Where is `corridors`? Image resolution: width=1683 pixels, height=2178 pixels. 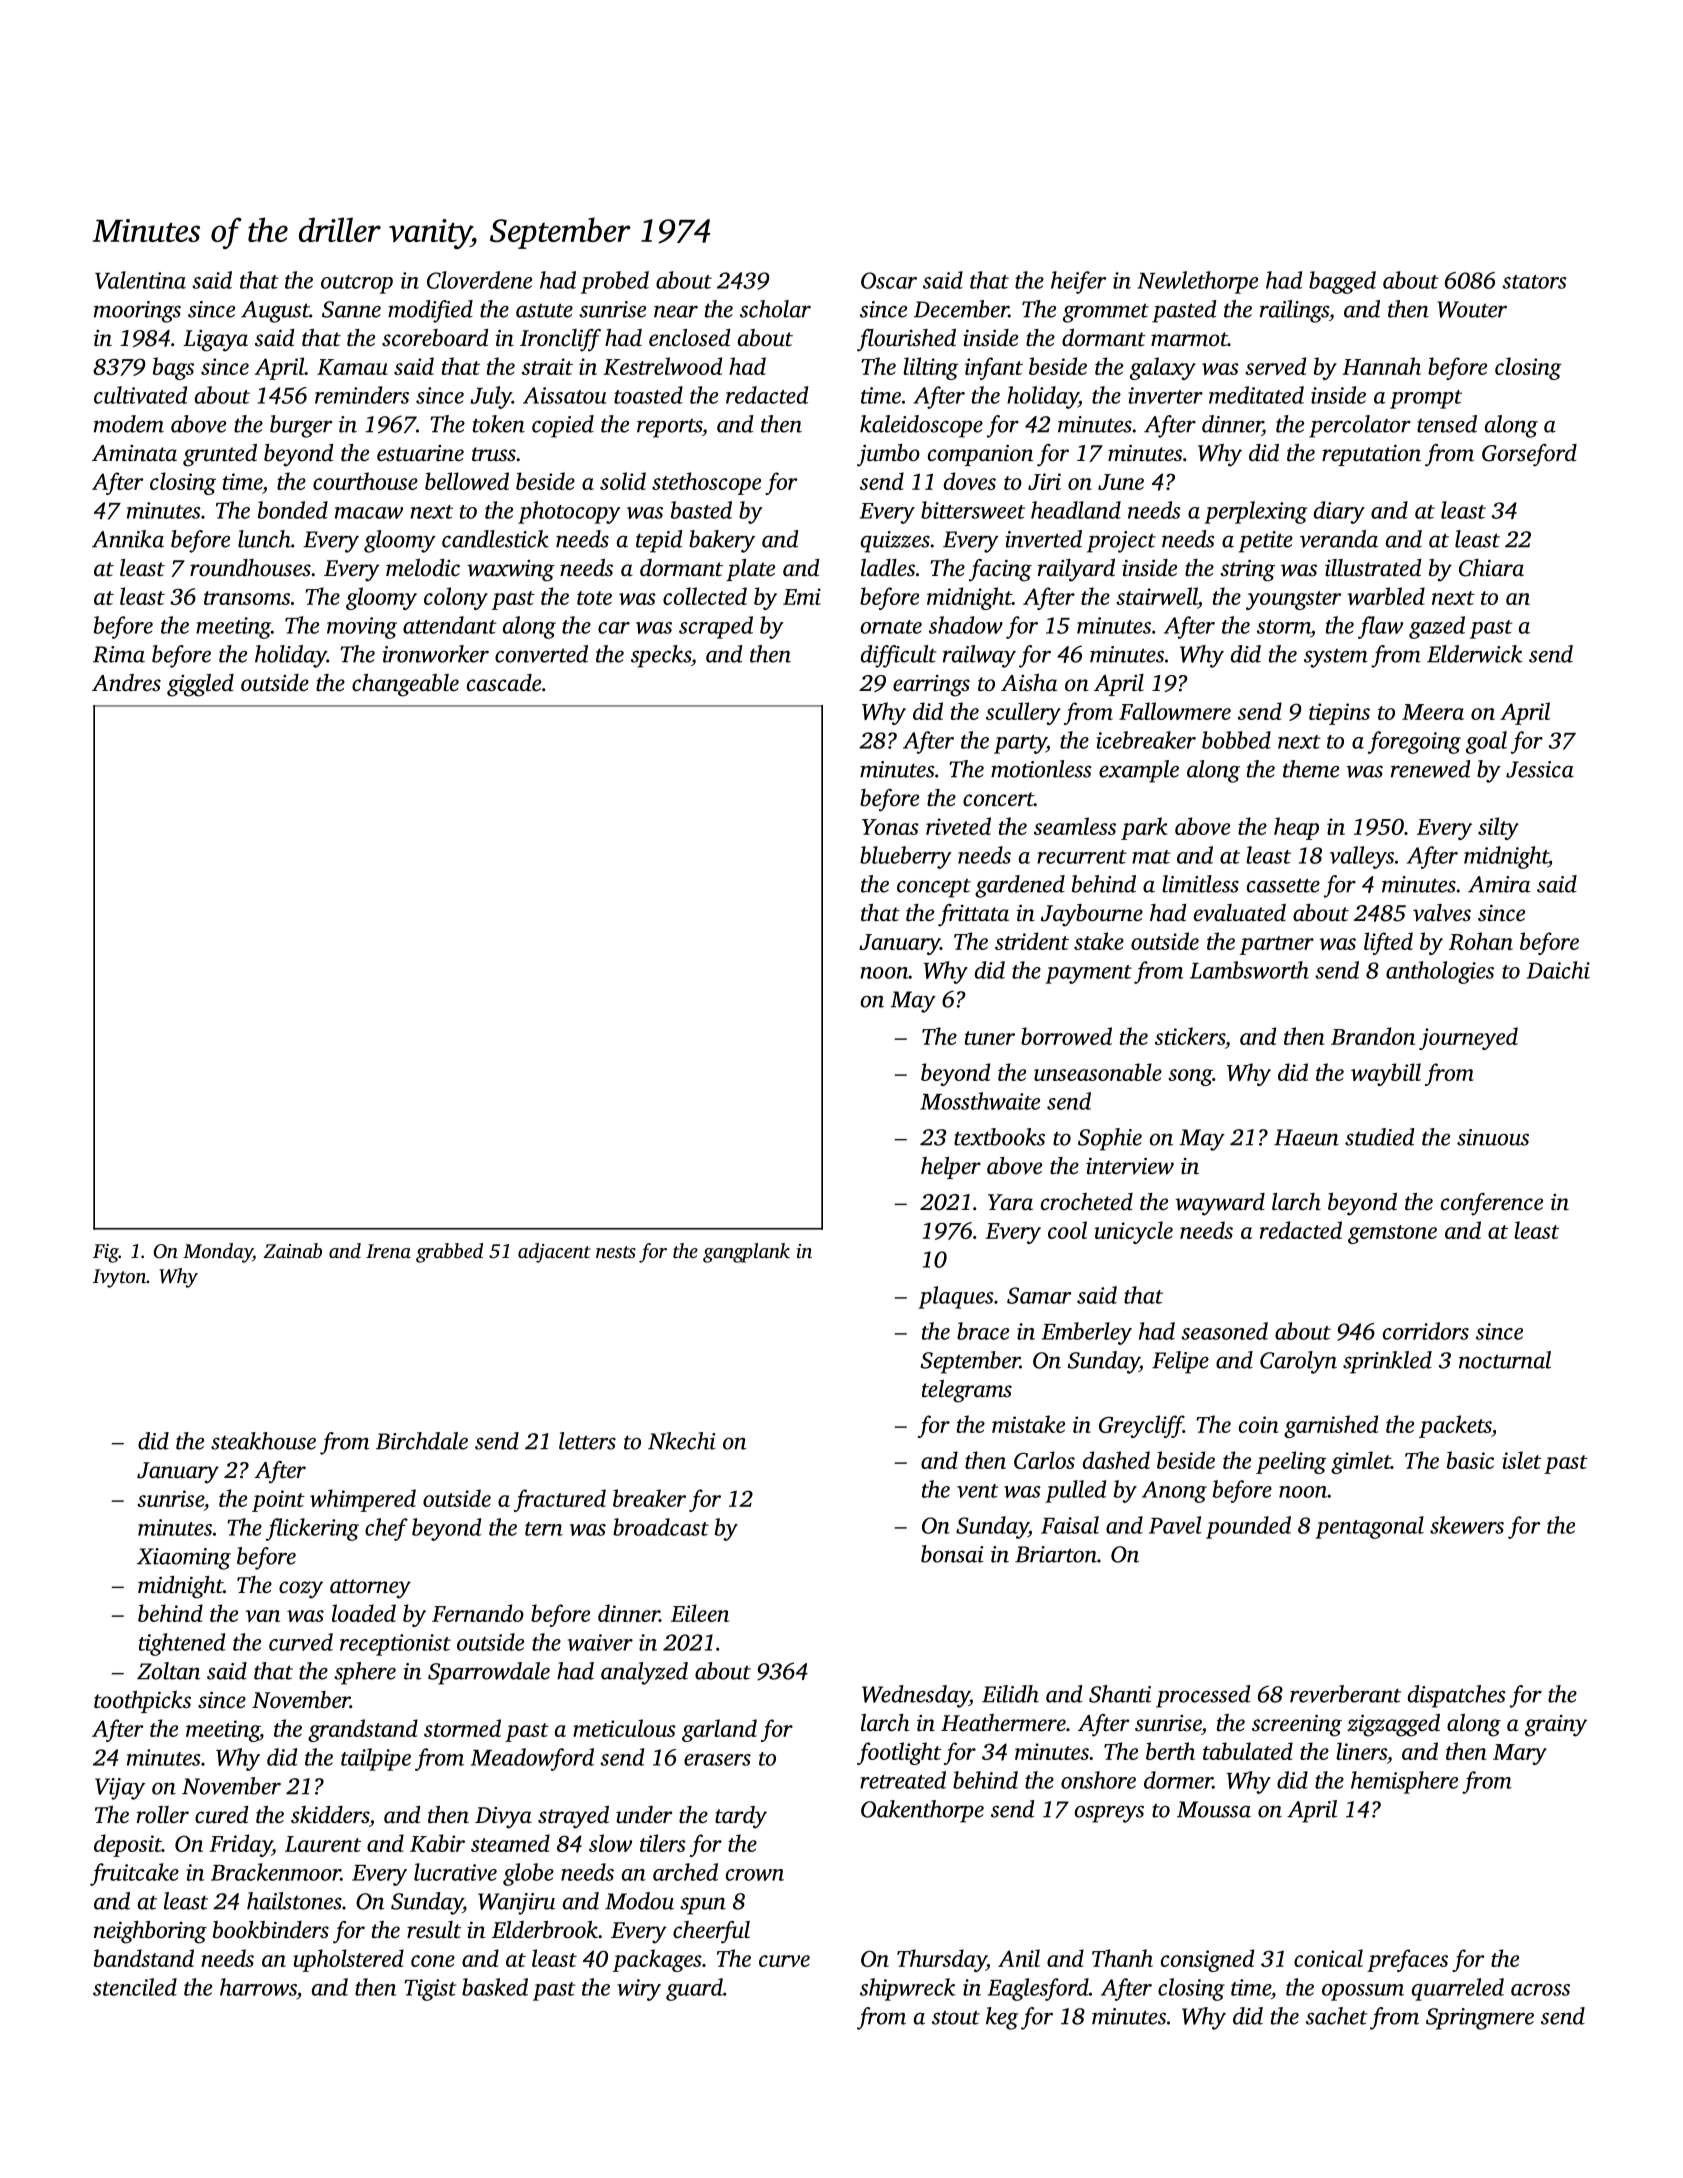
corridors is located at coordinates (1426, 1331).
